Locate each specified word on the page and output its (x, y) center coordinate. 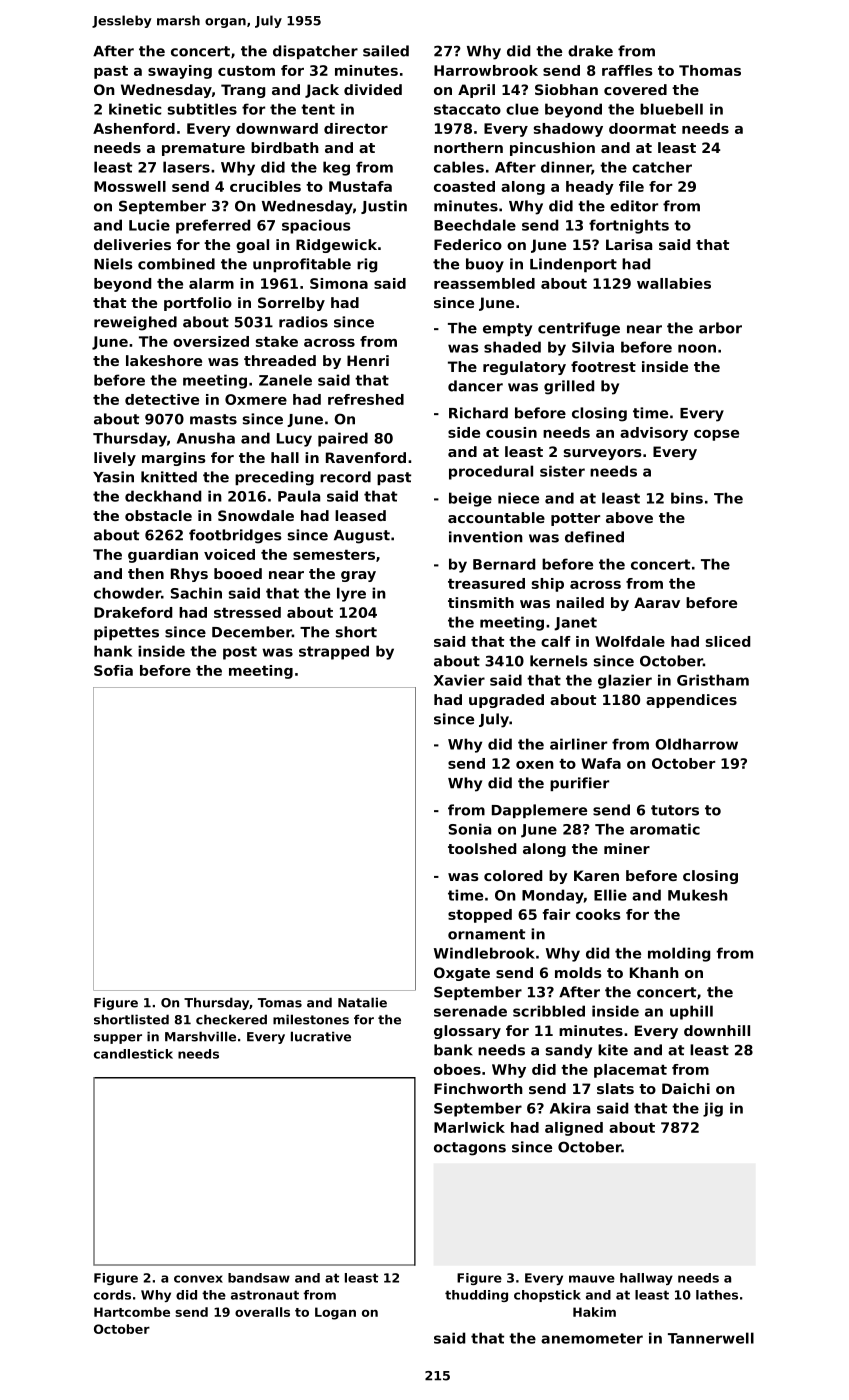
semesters (334, 555)
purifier (579, 784)
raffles (627, 70)
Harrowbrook (486, 70)
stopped (480, 916)
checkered (231, 1019)
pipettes (126, 633)
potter (575, 519)
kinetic (135, 109)
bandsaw (259, 1278)
